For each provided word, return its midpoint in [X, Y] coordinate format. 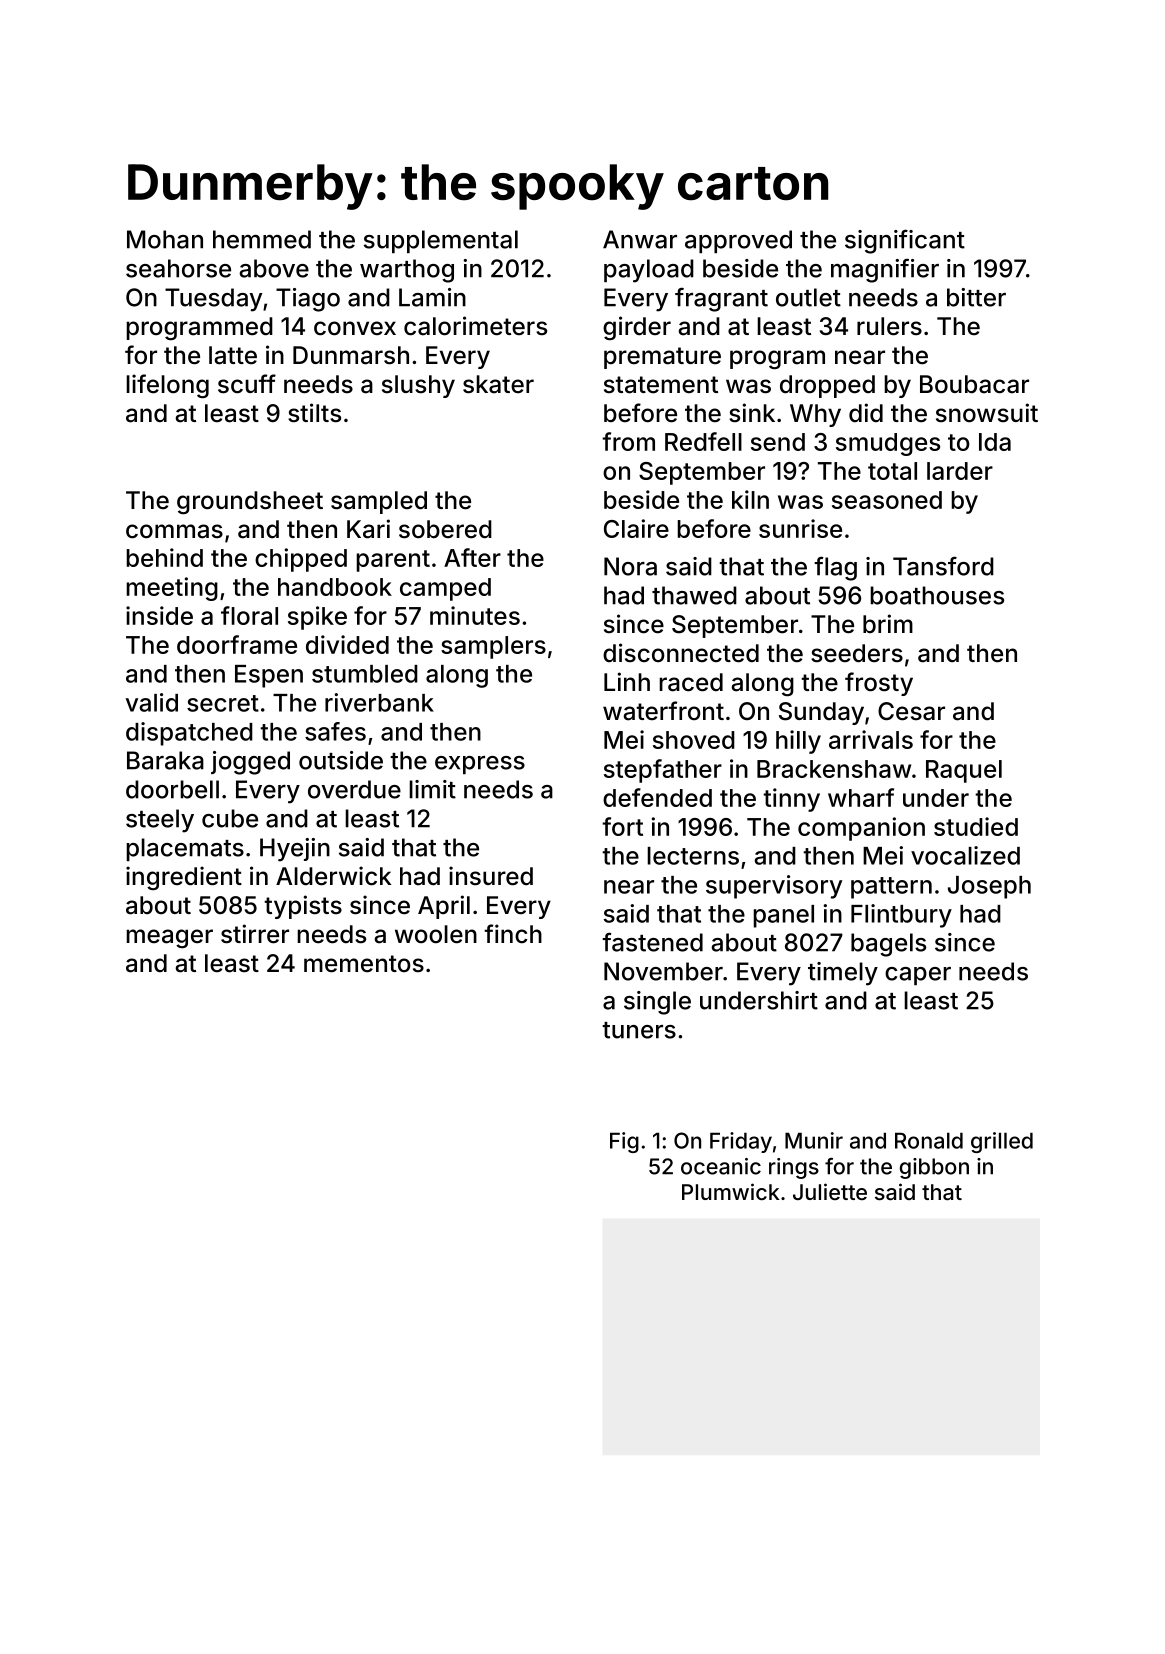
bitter [976, 297]
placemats [185, 849]
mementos [364, 964]
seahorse [178, 268]
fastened [652, 942]
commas [174, 531]
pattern [891, 888]
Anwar [640, 239]
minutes [475, 615]
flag [835, 568]
